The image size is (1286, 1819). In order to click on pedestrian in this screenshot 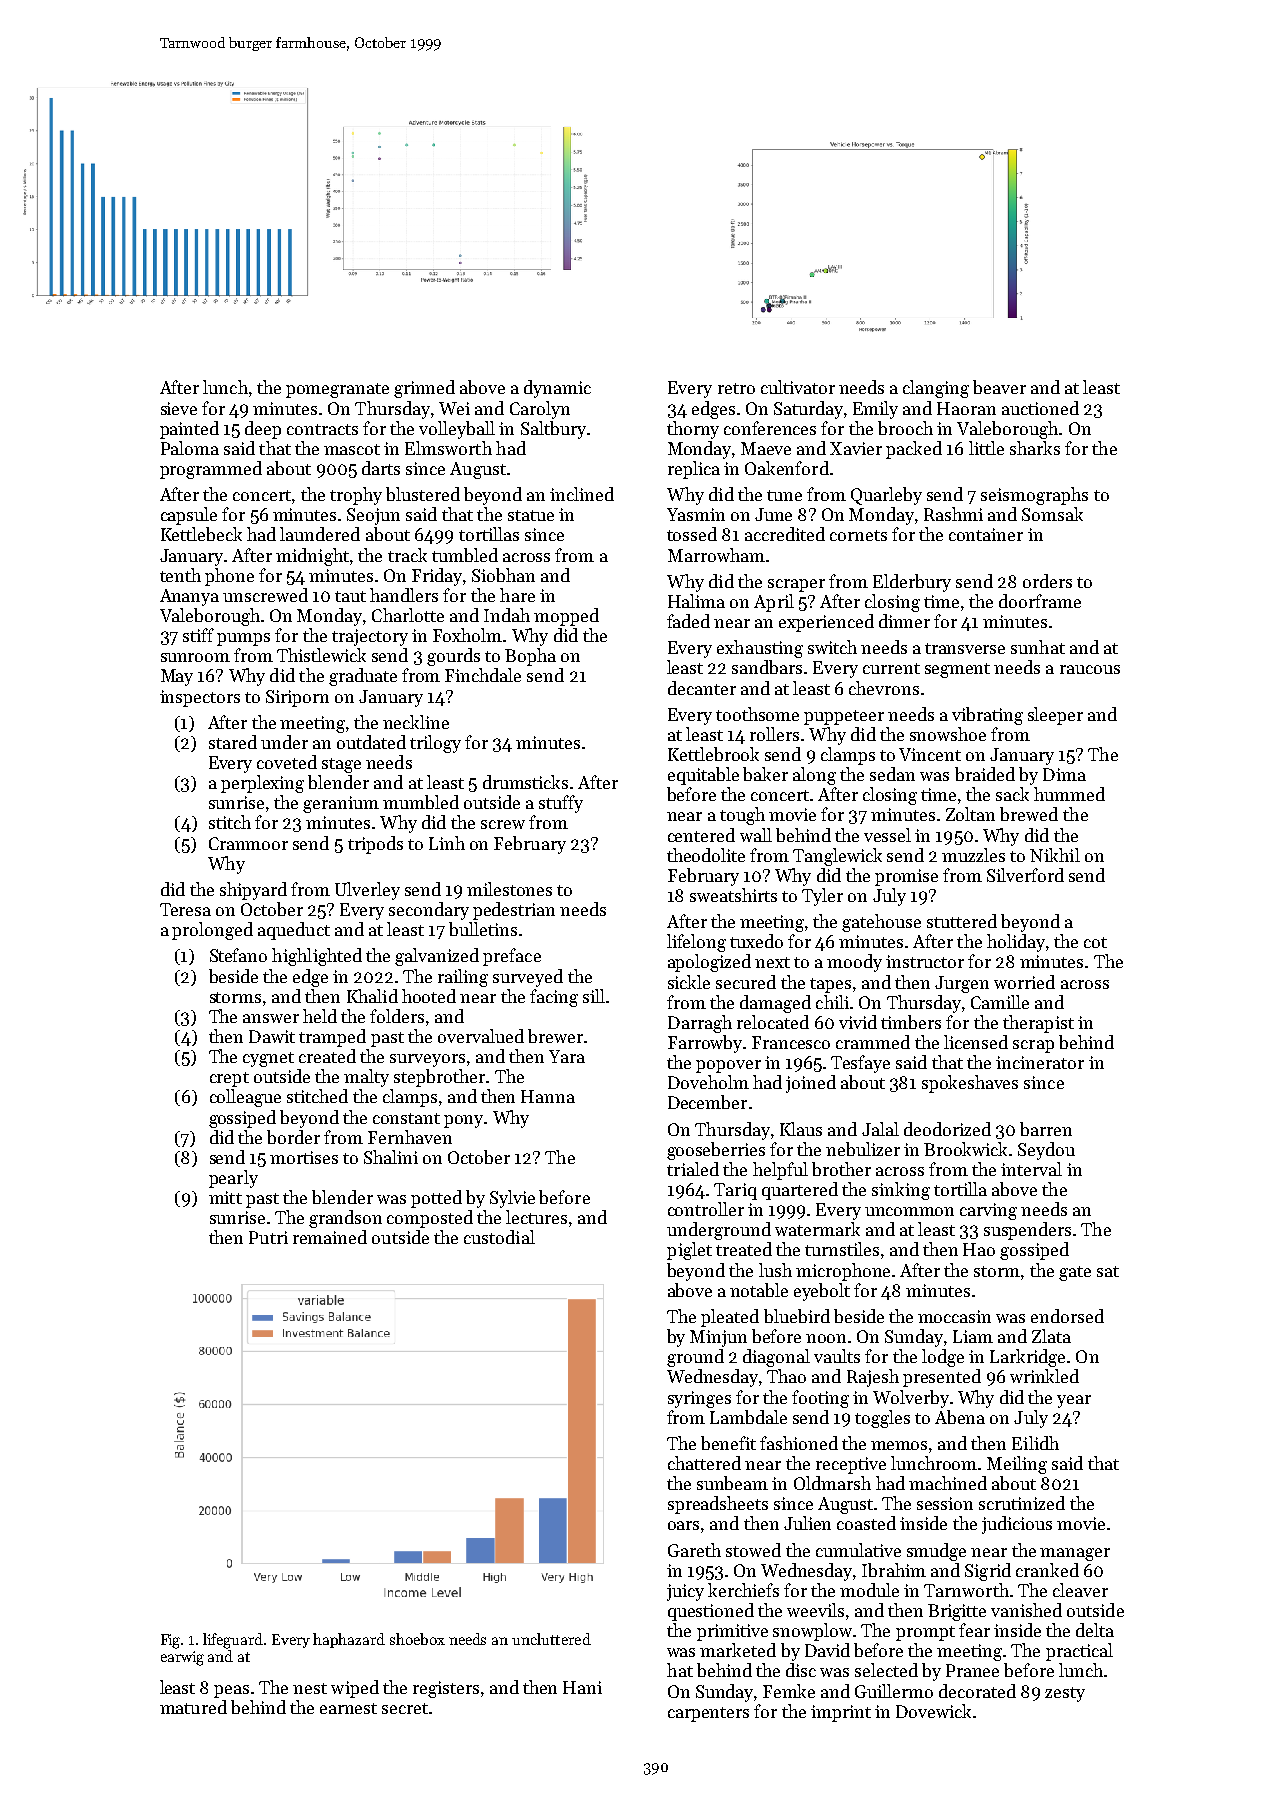, I will do `click(514, 911)`.
